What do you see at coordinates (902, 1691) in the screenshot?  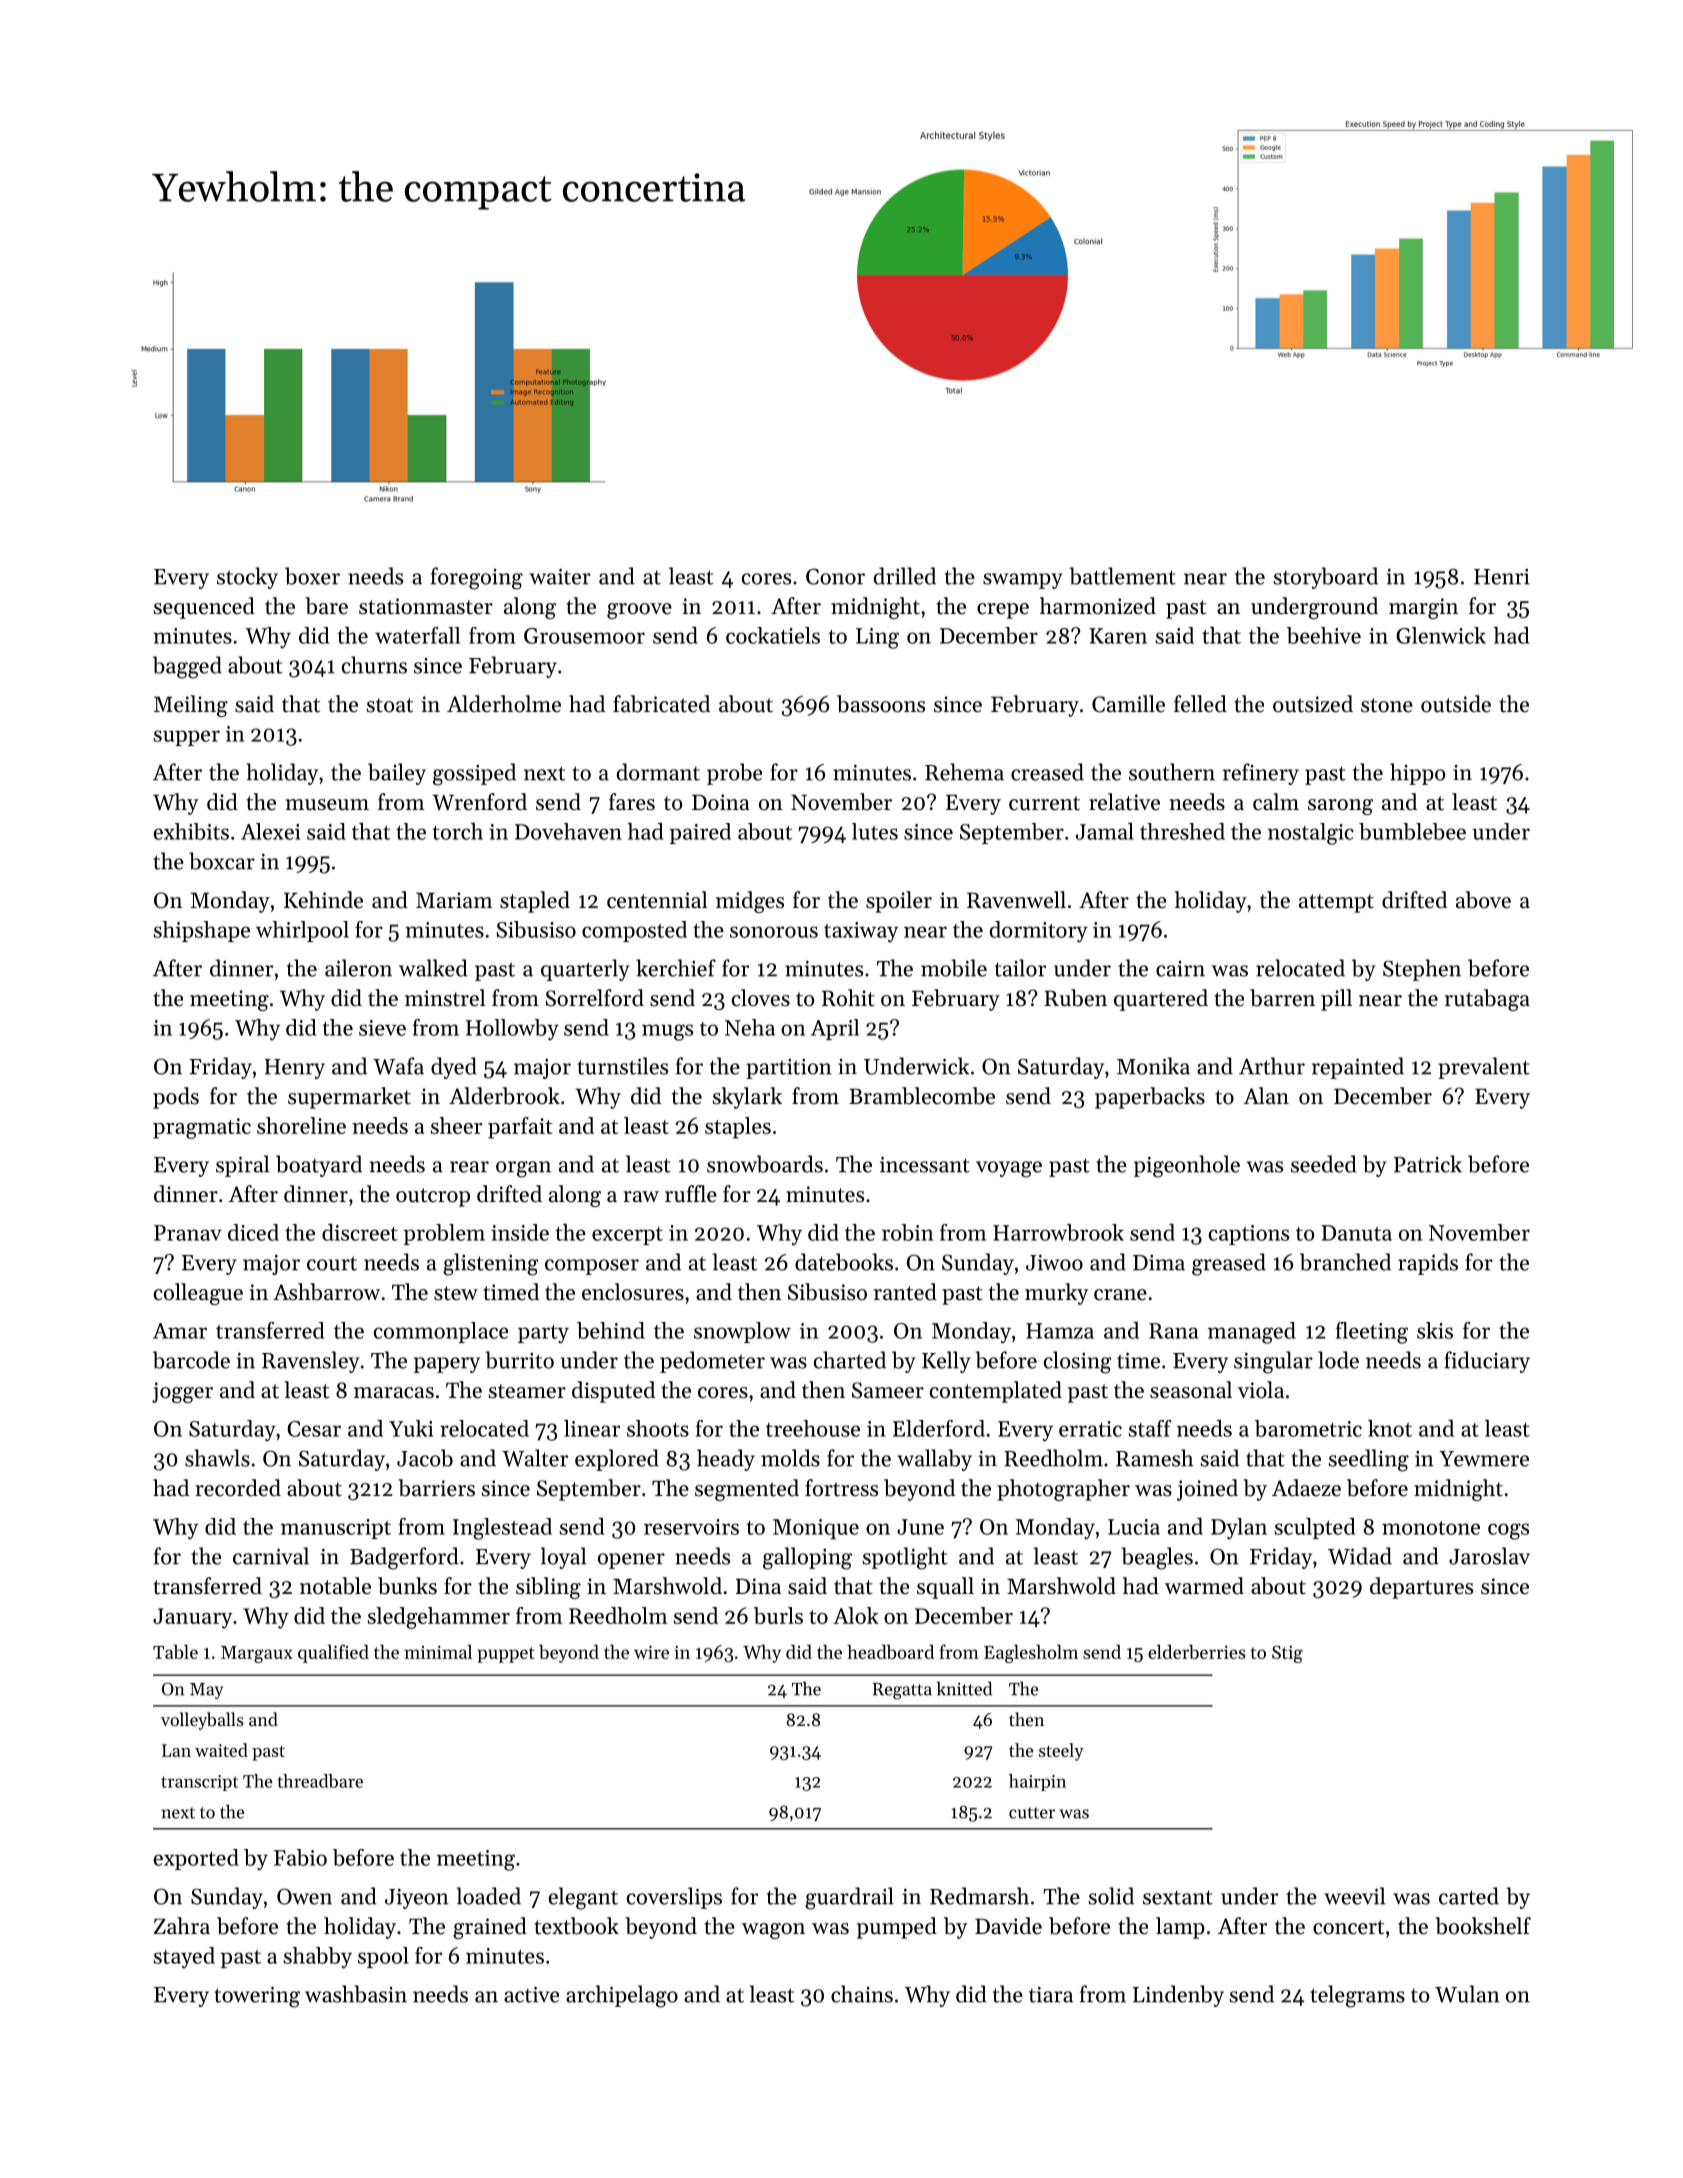 I see `Regatta` at bounding box center [902, 1691].
